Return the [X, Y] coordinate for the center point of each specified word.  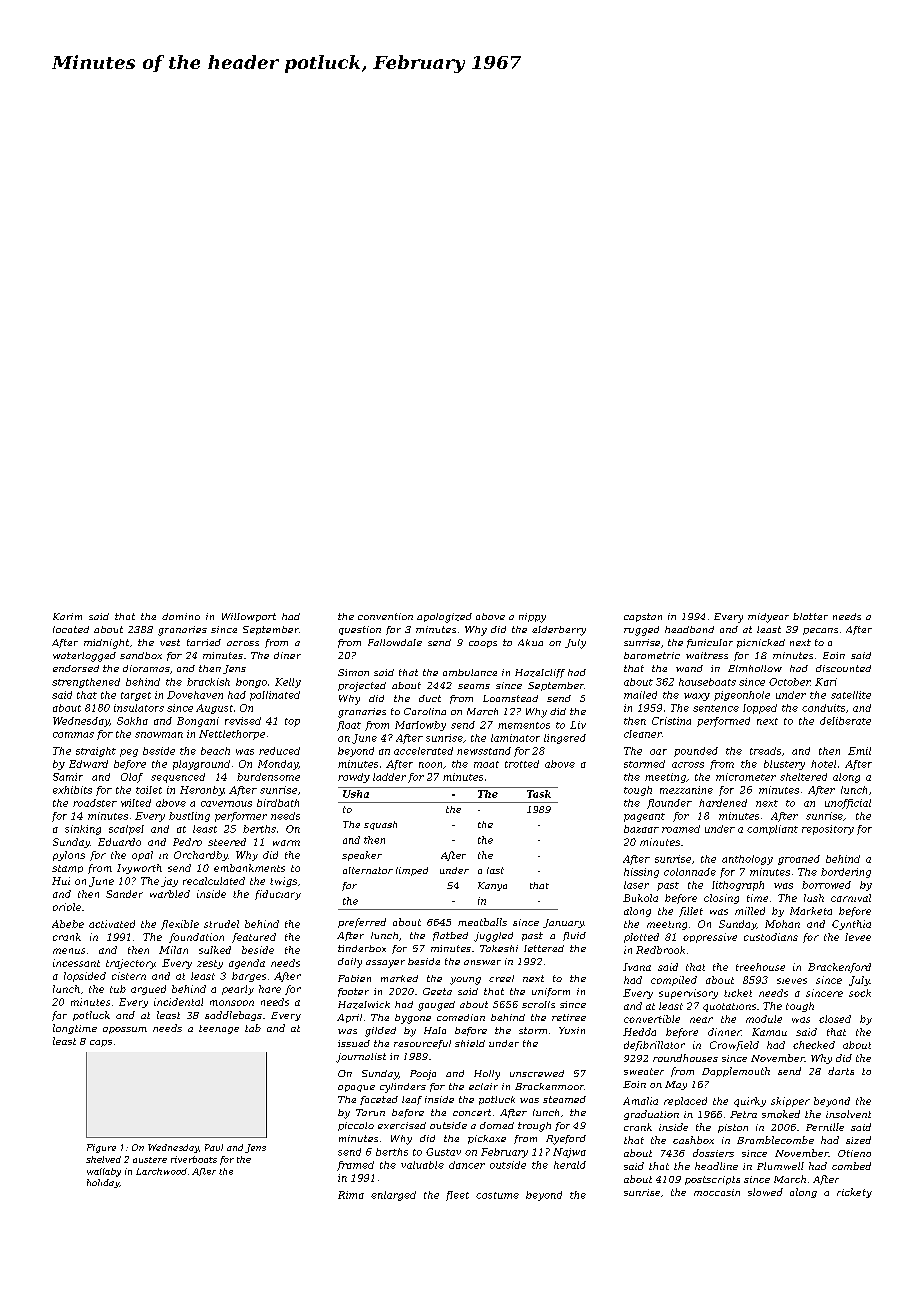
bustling [189, 817]
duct [430, 698]
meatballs [482, 922]
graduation [651, 1115]
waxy [697, 697]
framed [355, 1166]
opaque [356, 1088]
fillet [691, 912]
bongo [251, 683]
